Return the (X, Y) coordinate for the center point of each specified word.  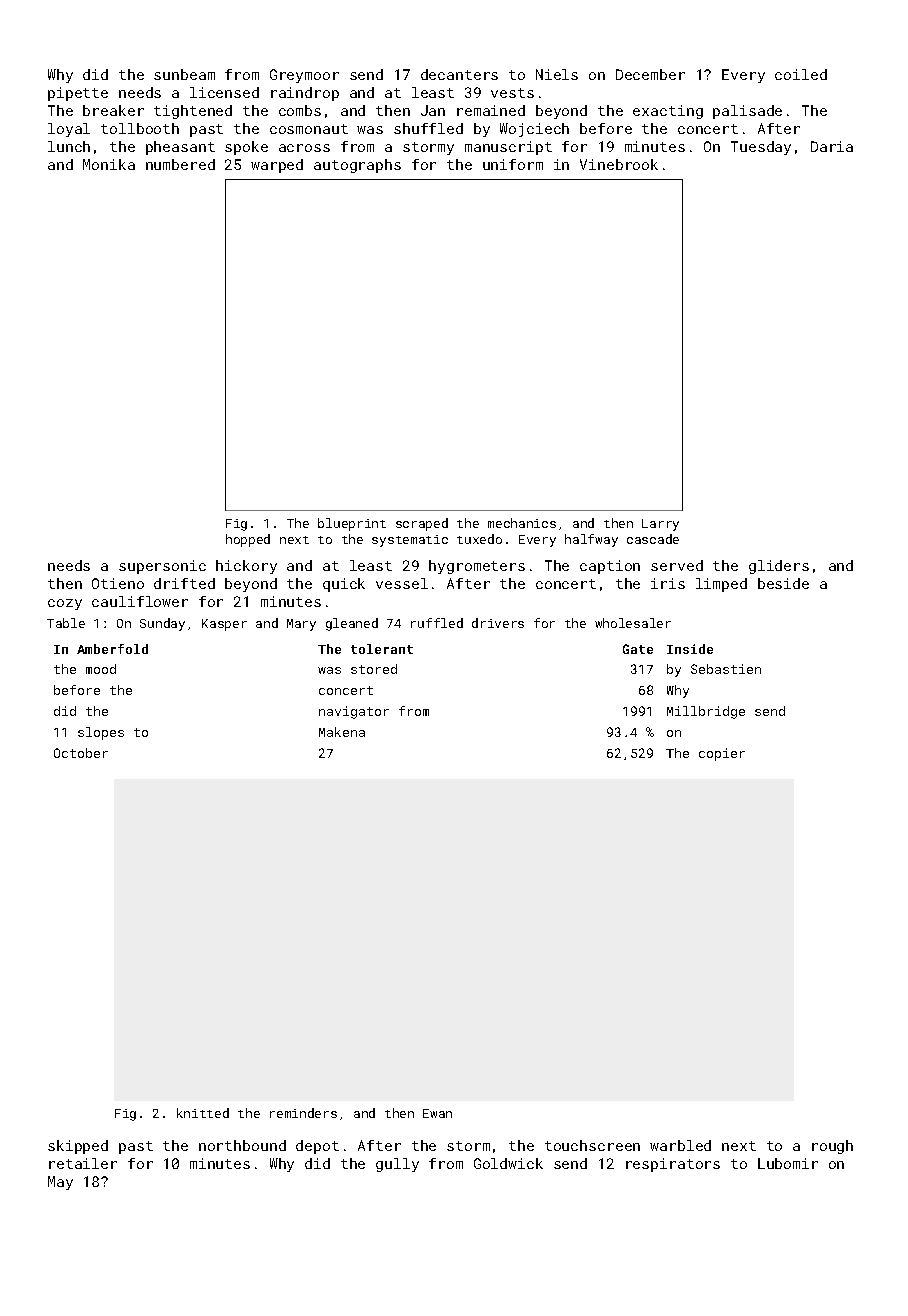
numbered (180, 164)
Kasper (224, 625)
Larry (660, 525)
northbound (242, 1145)
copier (722, 754)
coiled (801, 74)
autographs (357, 166)
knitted (203, 1113)
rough (832, 1147)
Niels (557, 74)
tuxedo (479, 539)
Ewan (437, 1113)
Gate (638, 649)
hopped (248, 540)
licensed (224, 92)
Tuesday (761, 148)
